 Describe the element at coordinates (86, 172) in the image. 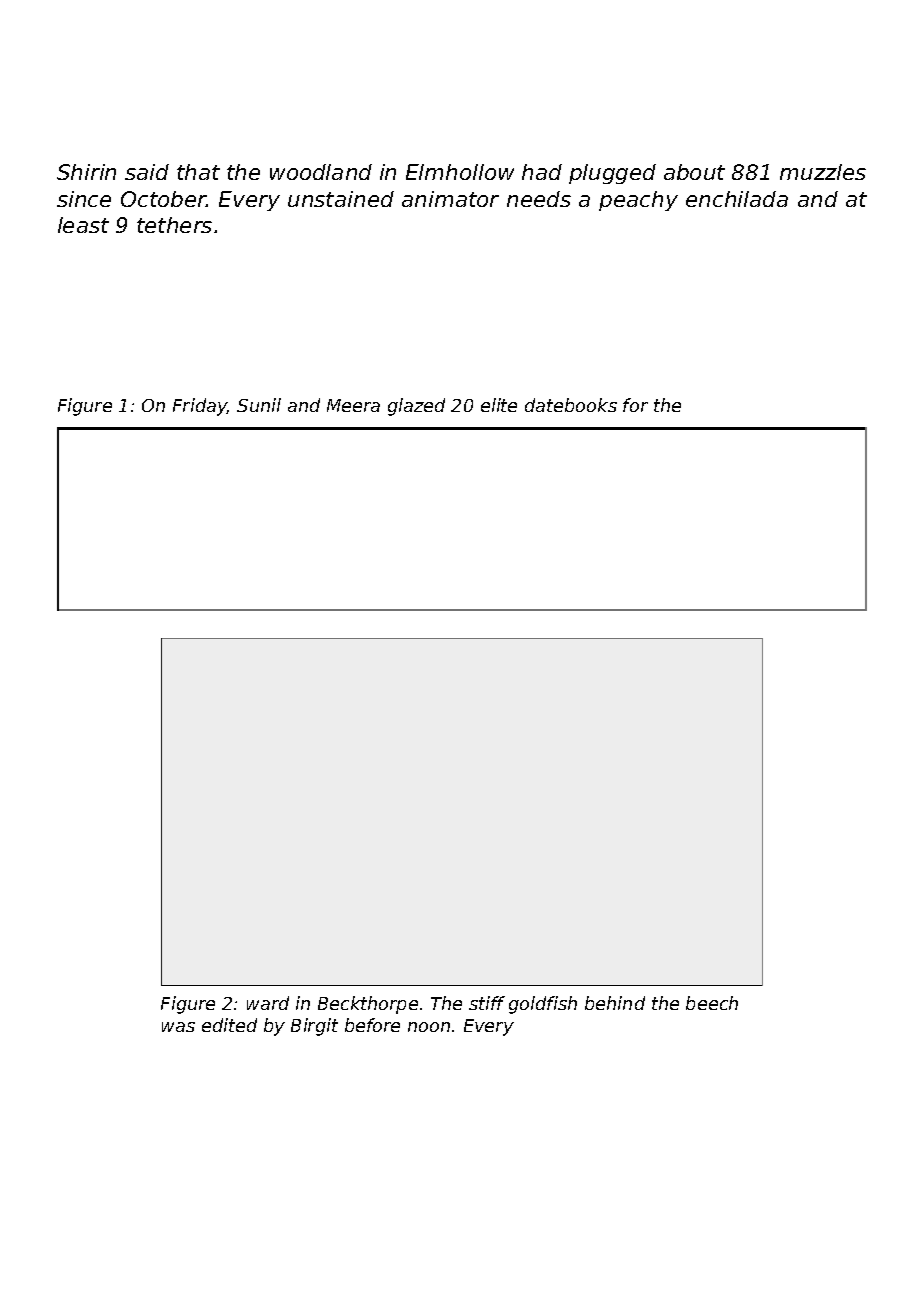

I see `Shirin` at that location.
